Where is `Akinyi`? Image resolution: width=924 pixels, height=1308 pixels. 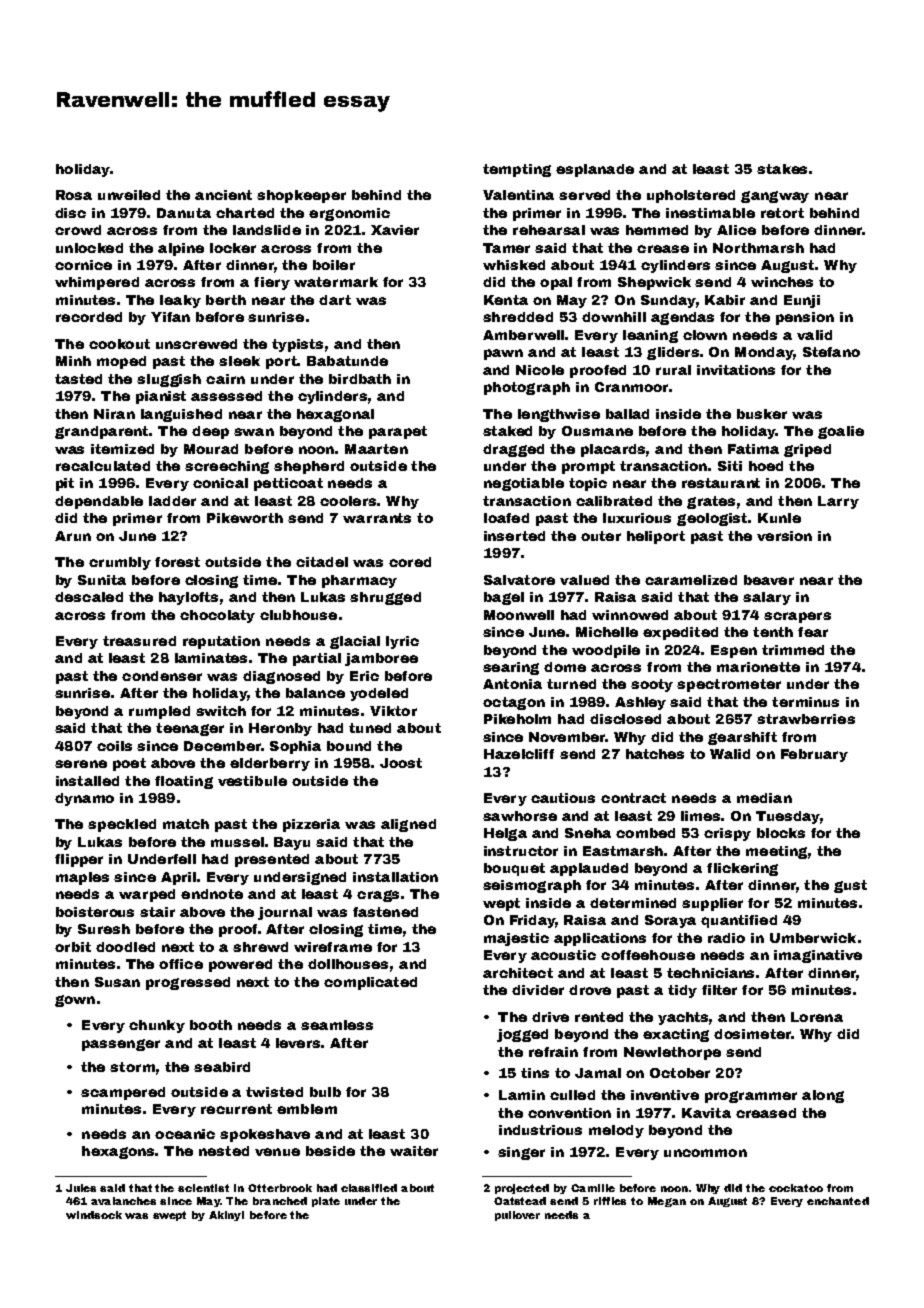 Akinyi is located at coordinates (226, 1216).
